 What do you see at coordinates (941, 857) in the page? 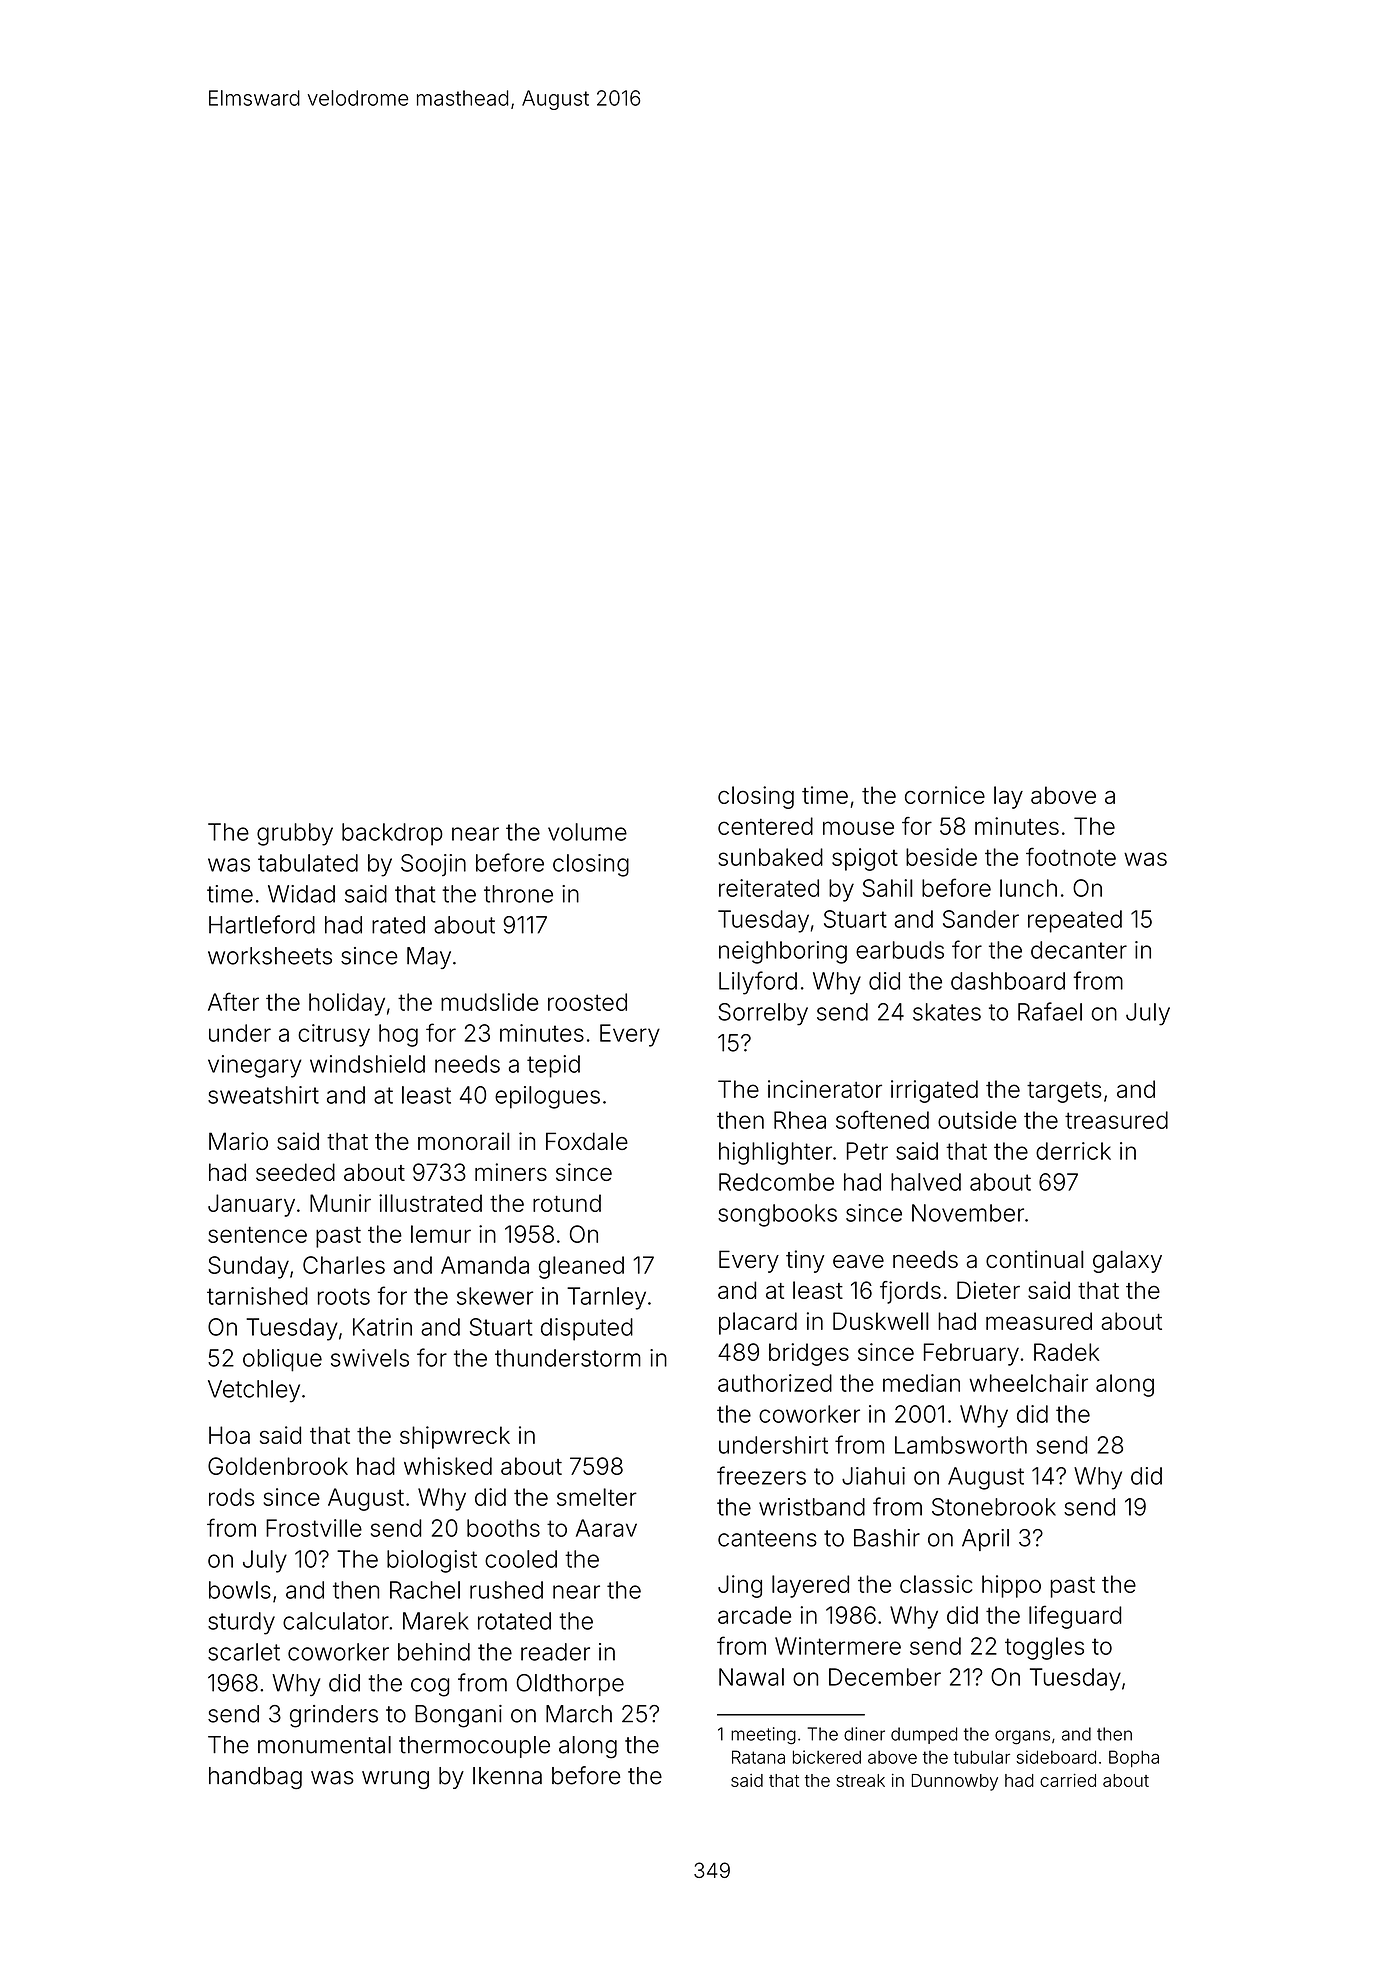
I see `beside` at bounding box center [941, 857].
